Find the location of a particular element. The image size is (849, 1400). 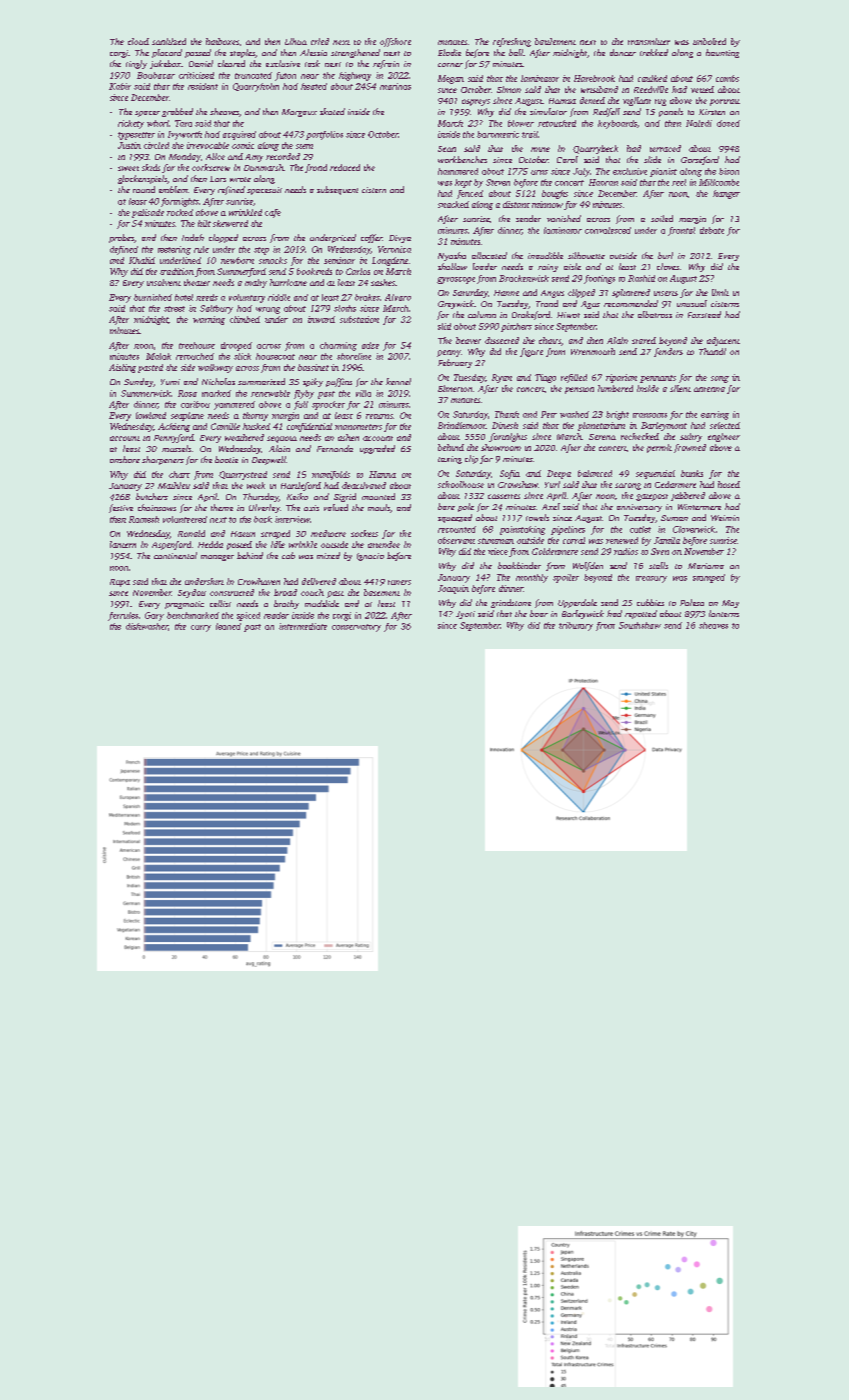

mine is located at coordinates (540, 149).
